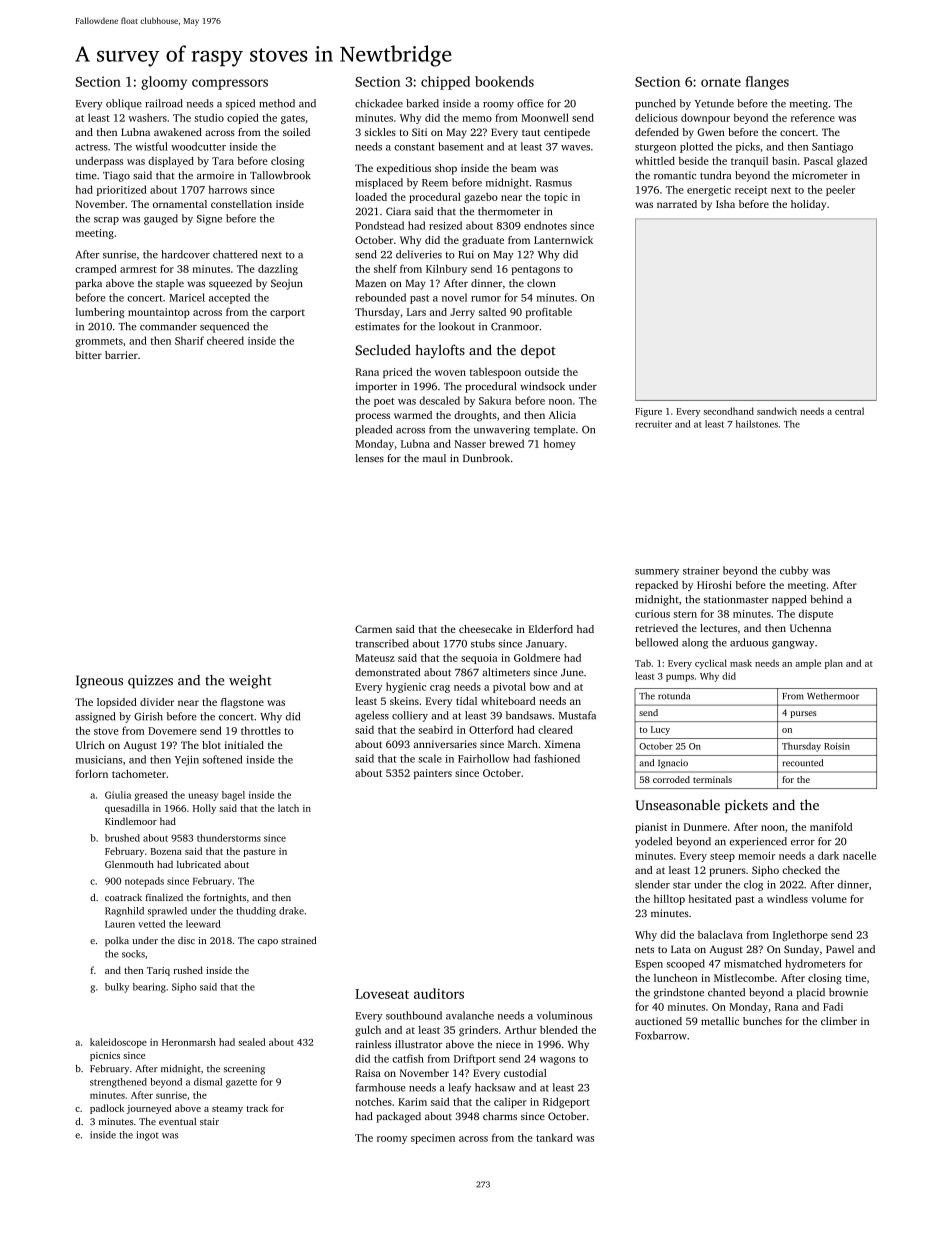 This image has height=1233, width=952. I want to click on holiday, so click(808, 205).
